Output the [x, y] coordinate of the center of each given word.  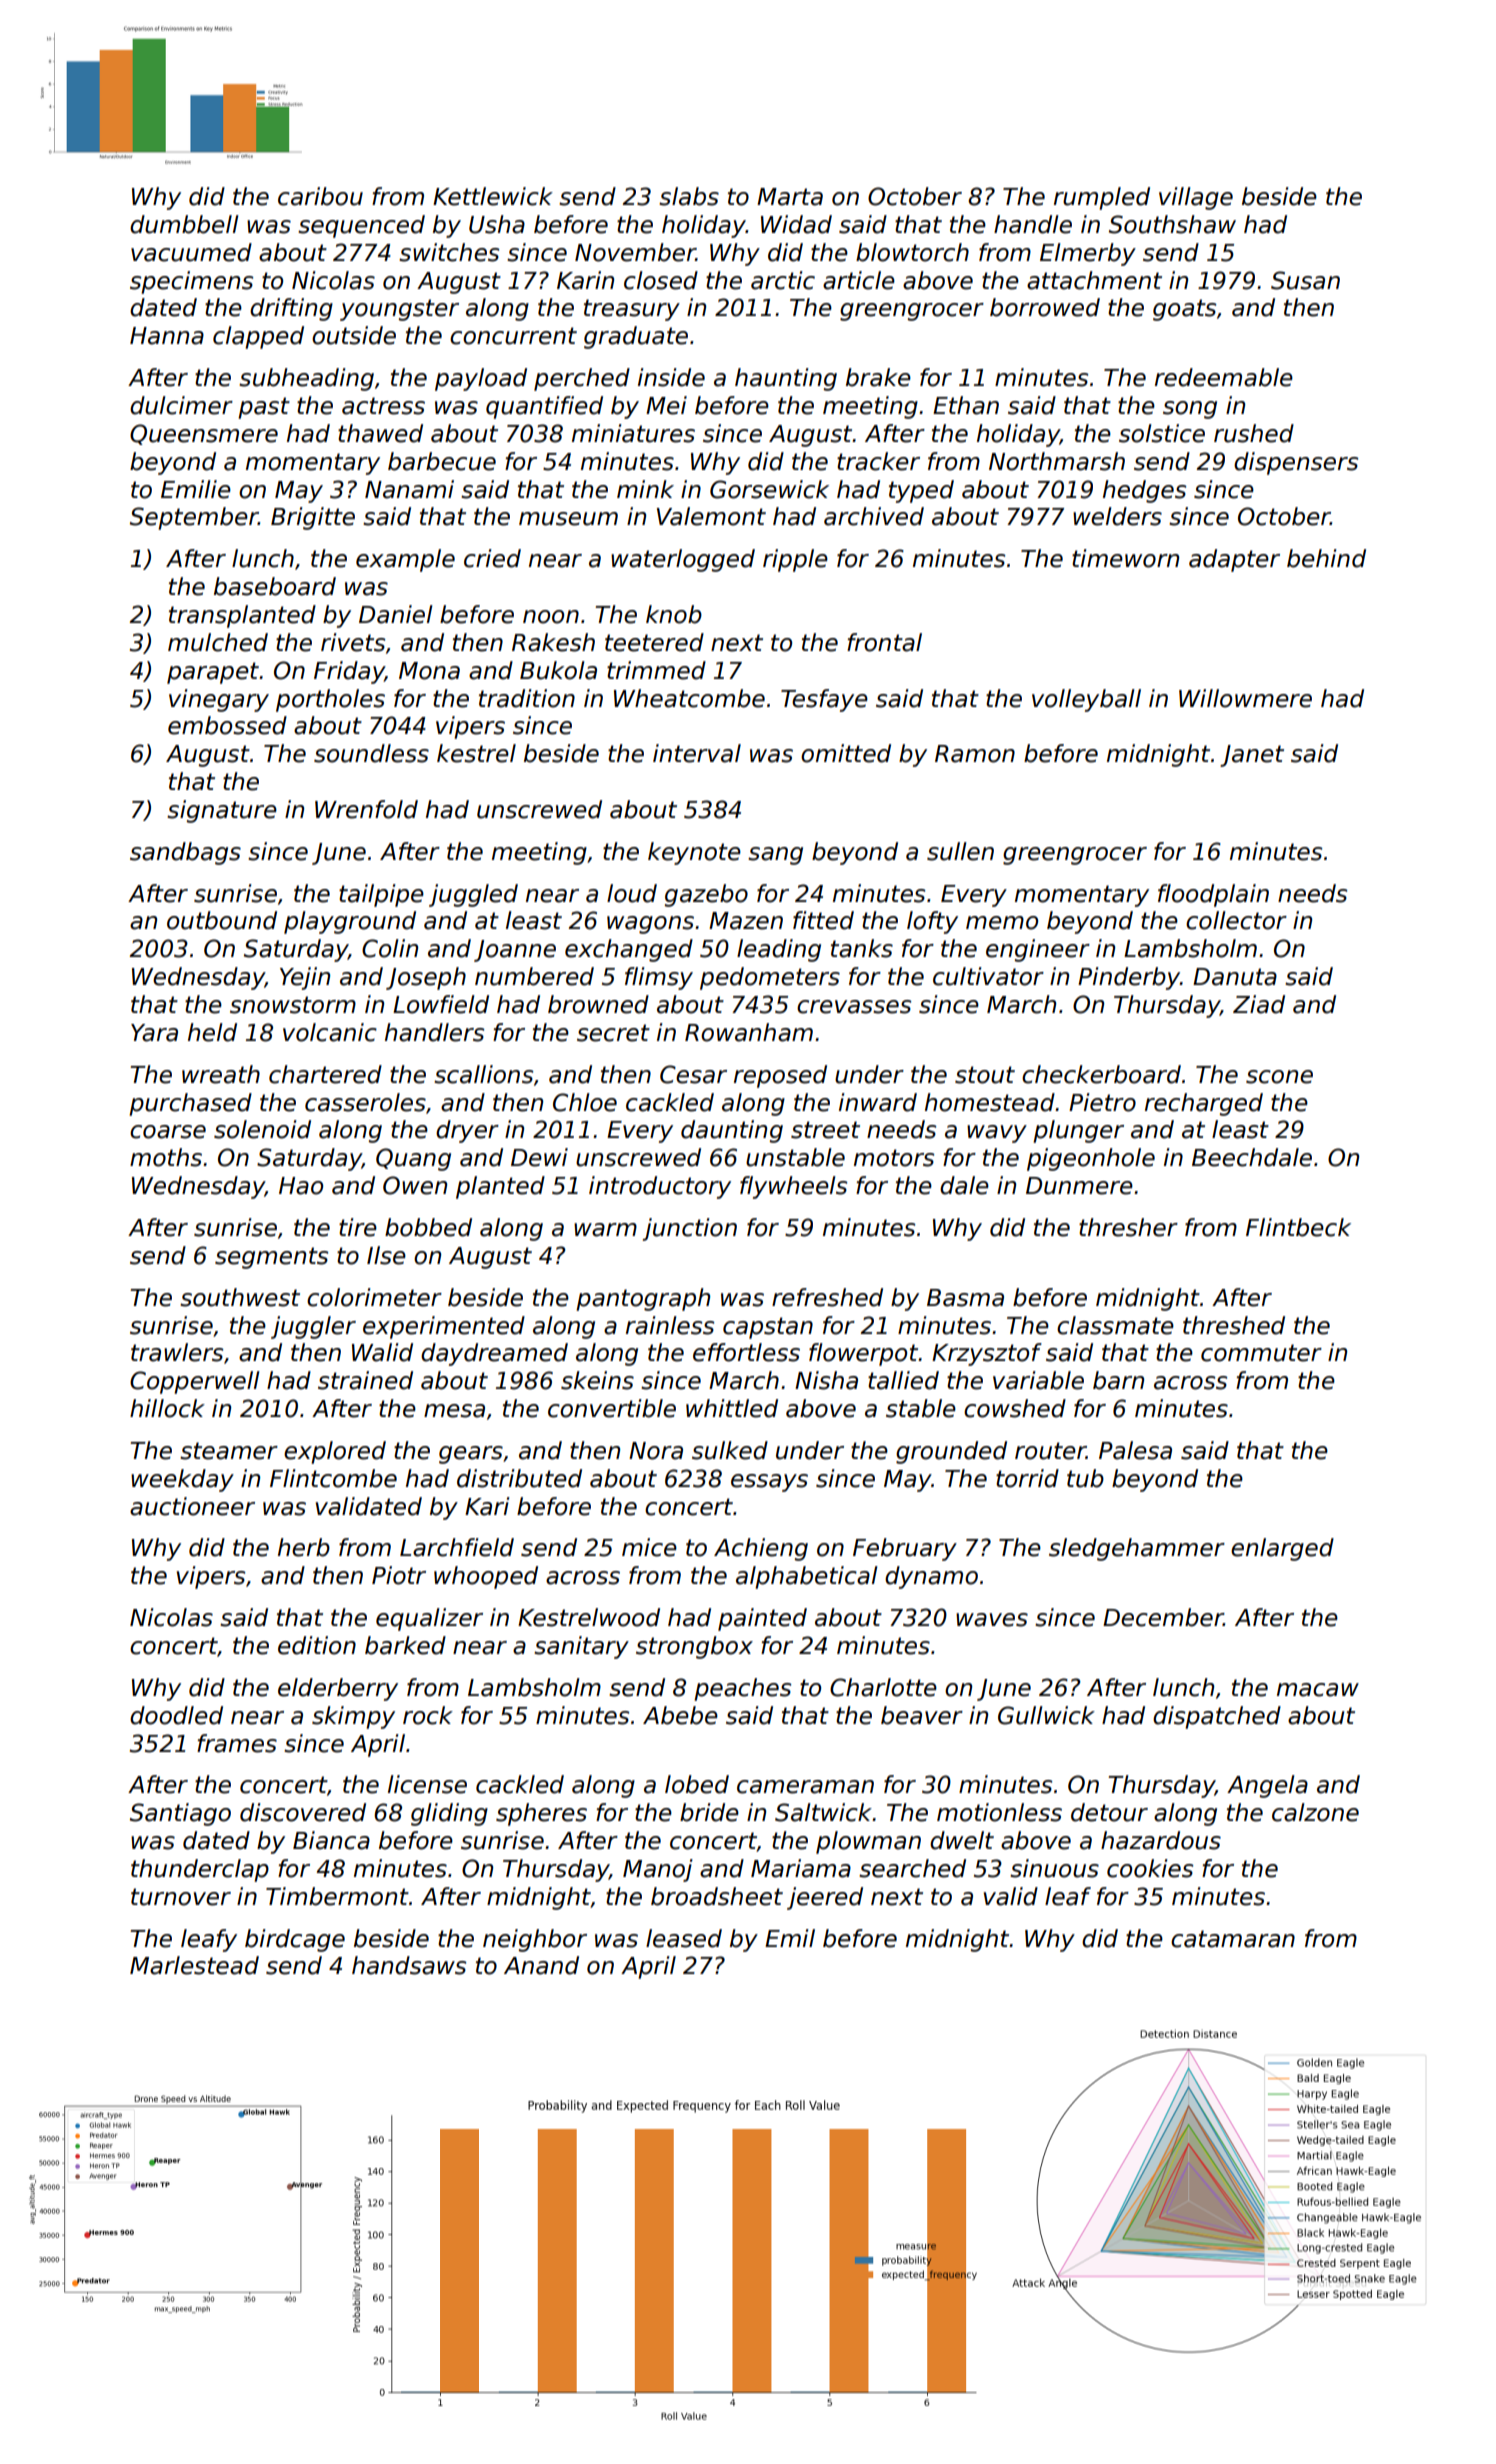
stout [985, 1075]
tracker [878, 461]
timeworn [1125, 558]
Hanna [167, 336]
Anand [541, 1965]
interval [697, 753]
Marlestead [194, 1965]
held [212, 1032]
